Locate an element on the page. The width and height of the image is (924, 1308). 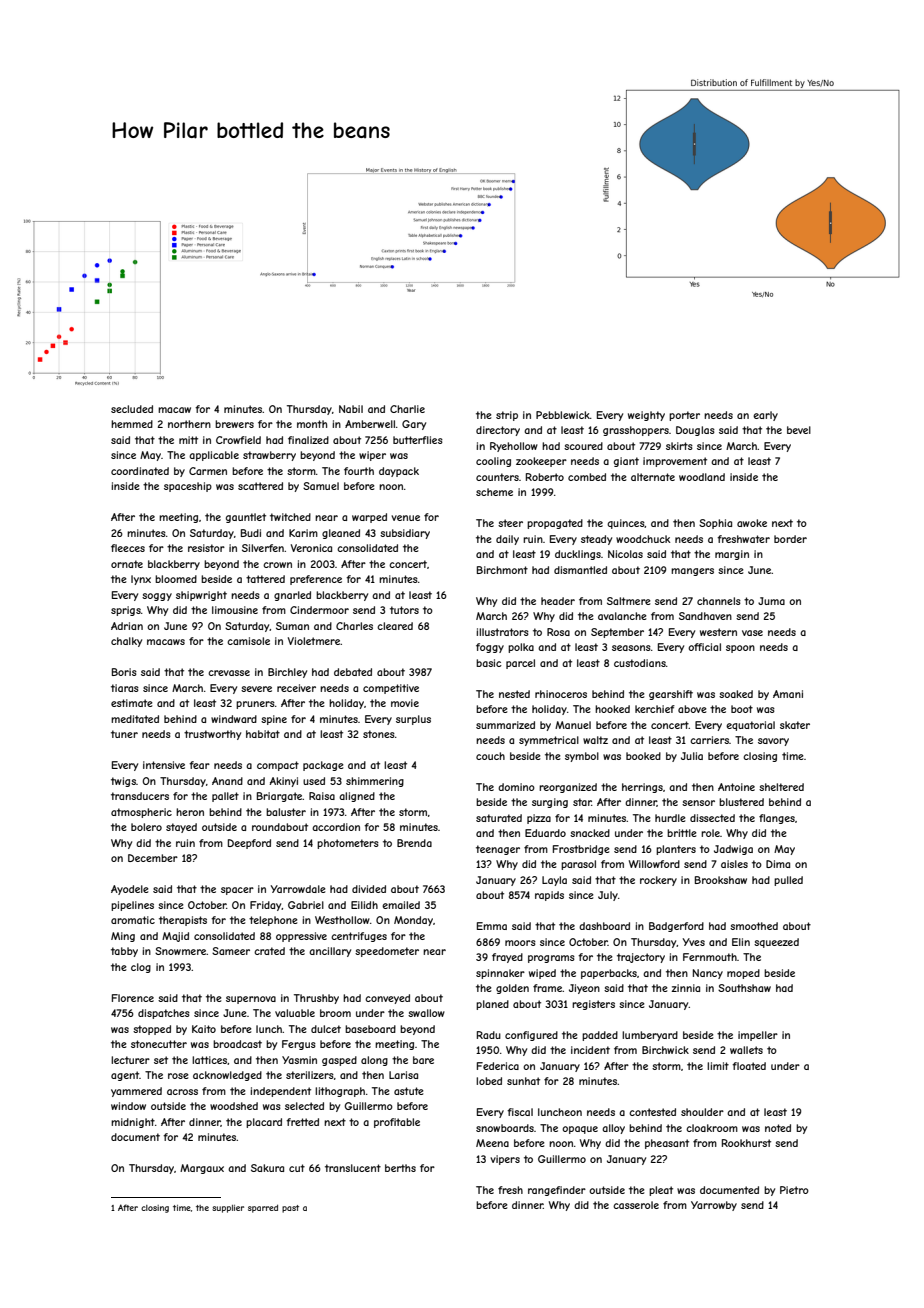
couch is located at coordinates (490, 756).
